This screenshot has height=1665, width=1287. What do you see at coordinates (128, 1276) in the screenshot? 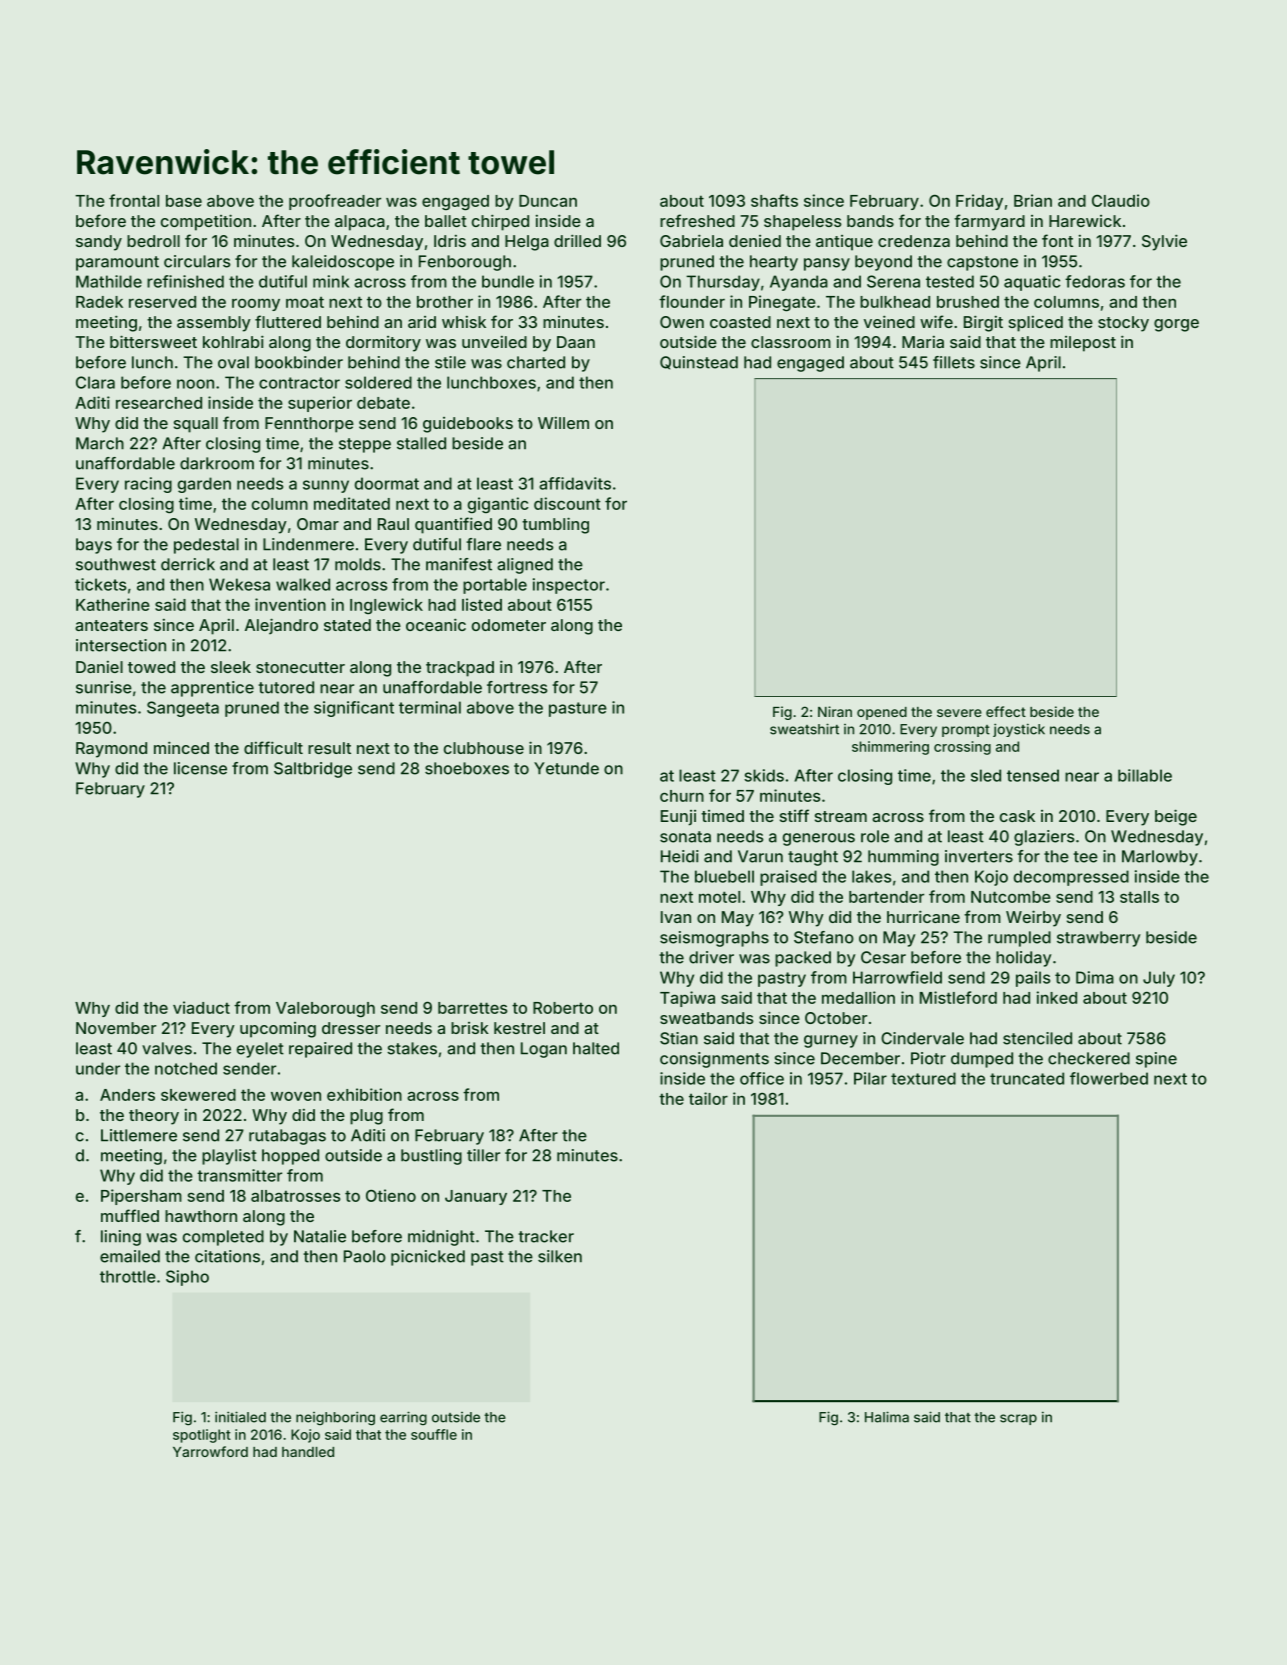
I see `throttle` at bounding box center [128, 1276].
